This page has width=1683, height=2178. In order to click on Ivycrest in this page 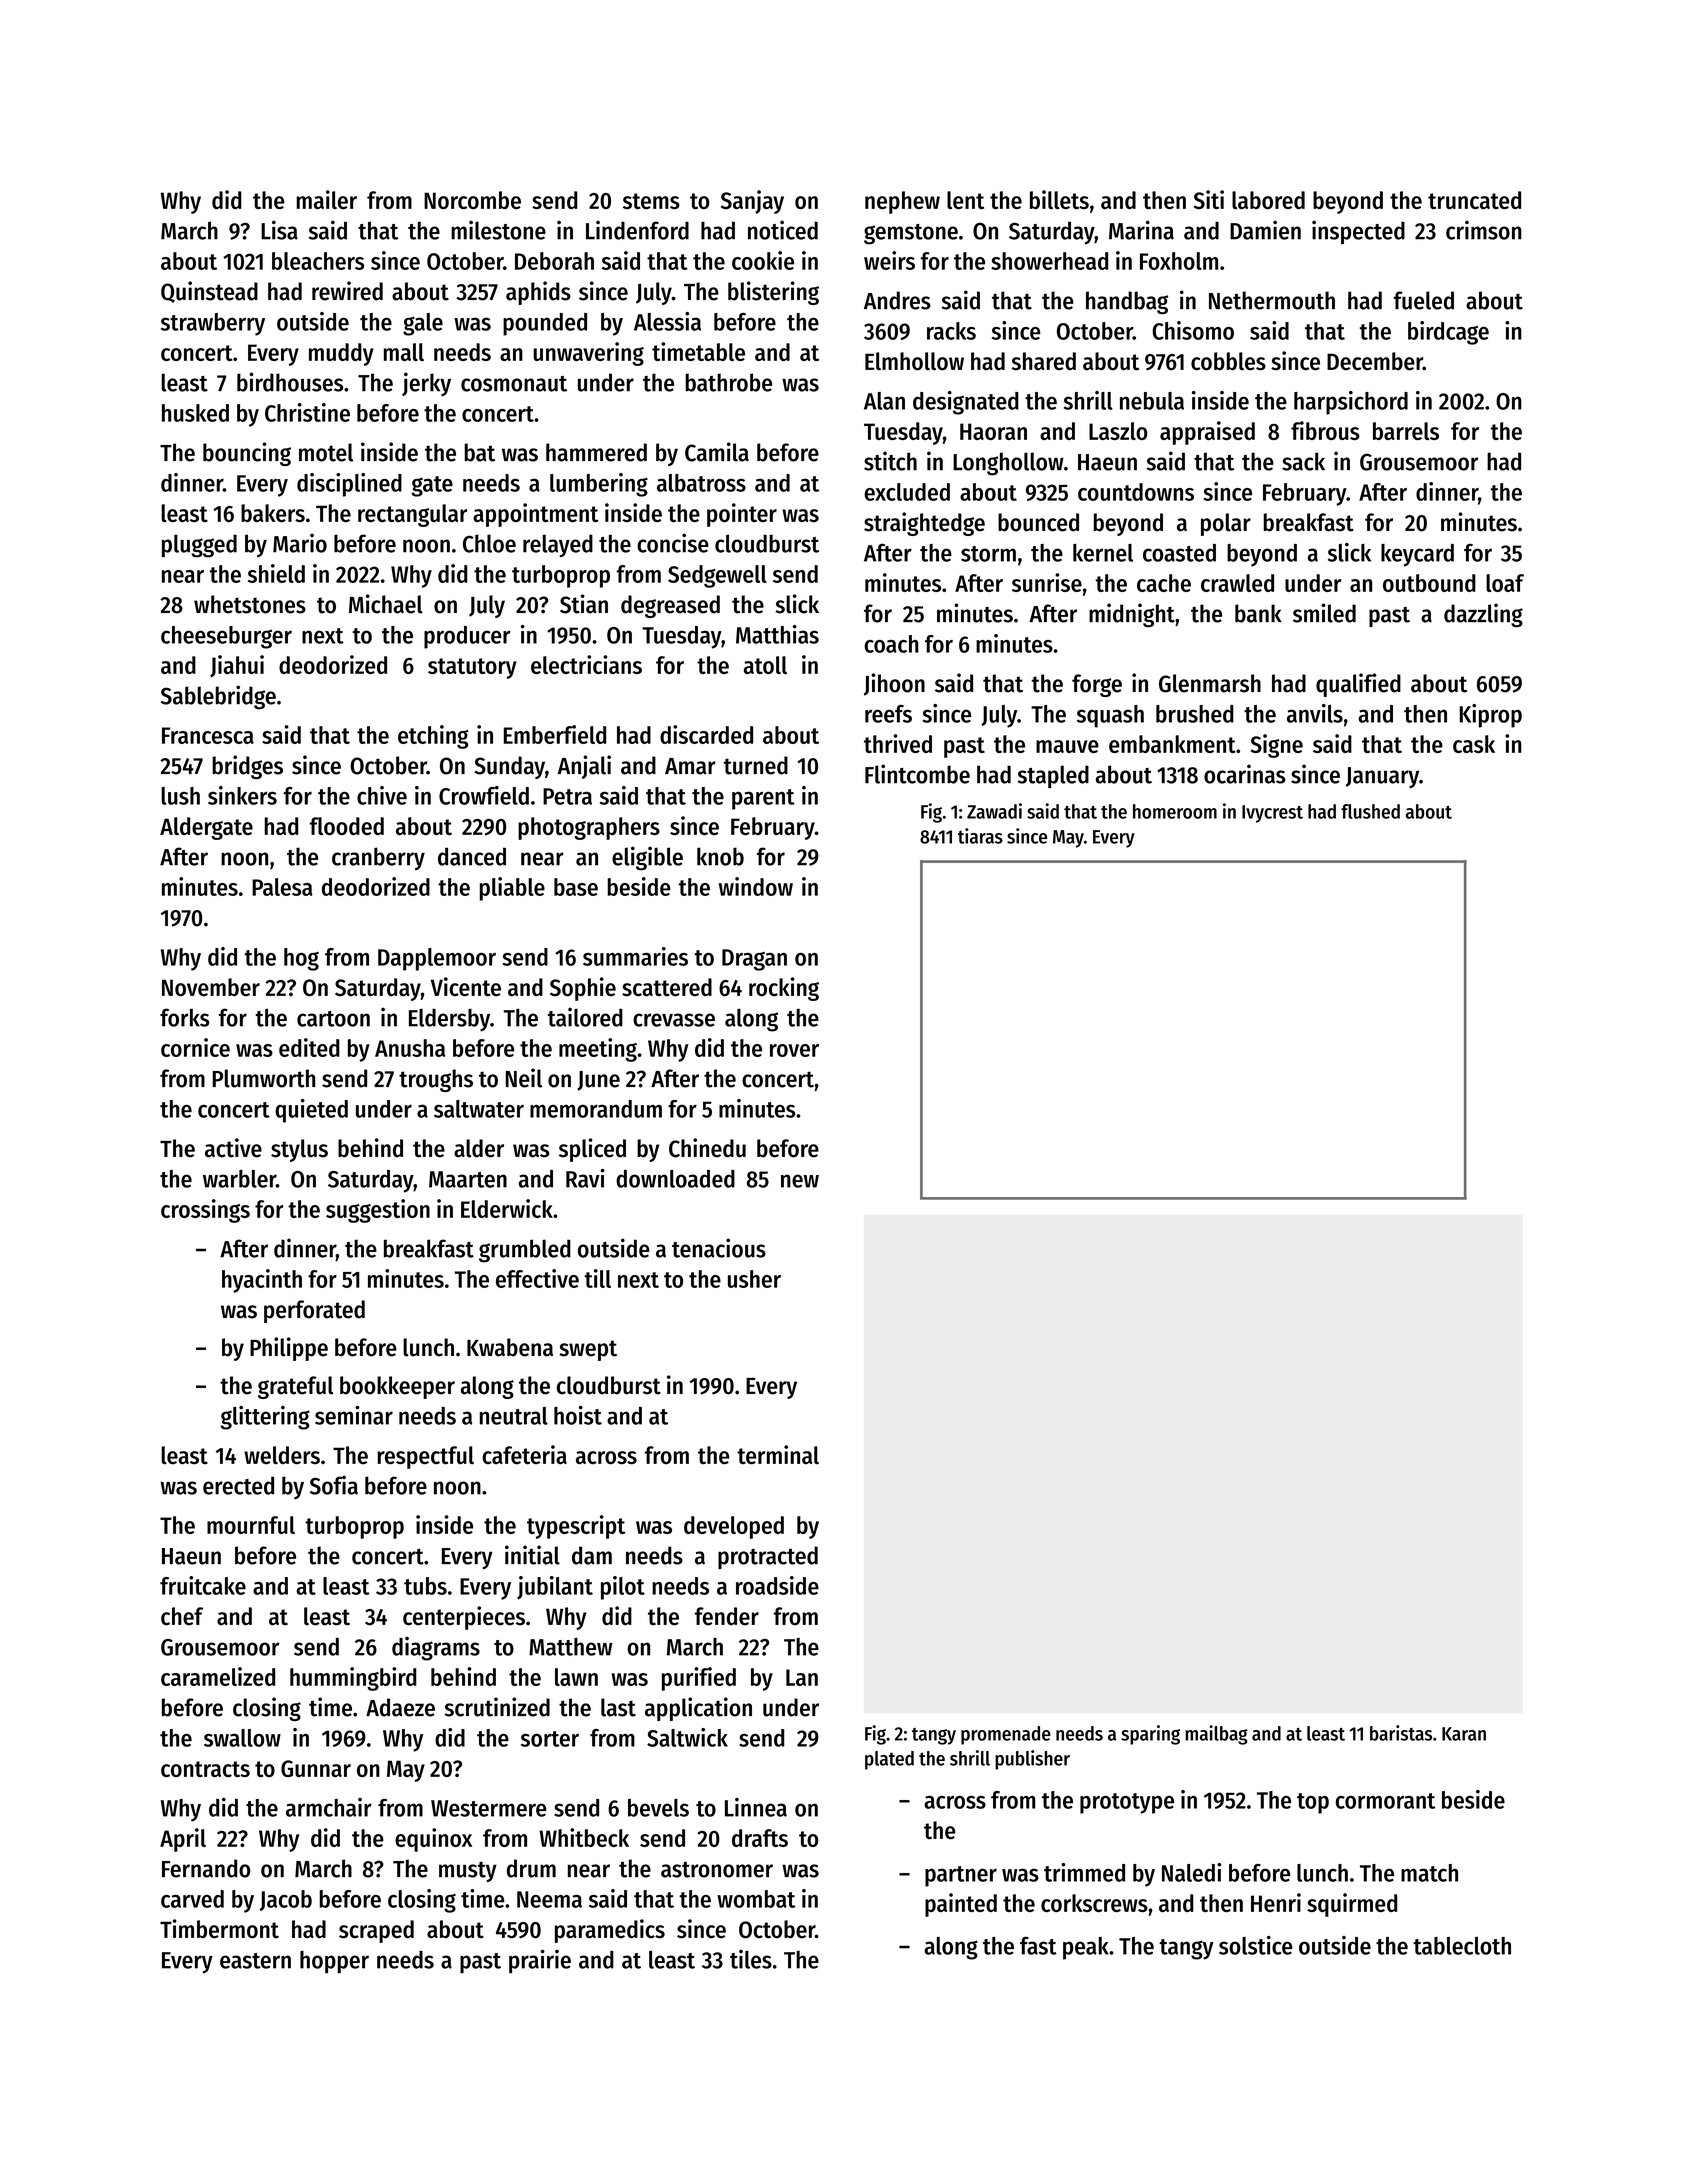, I will do `click(1272, 814)`.
